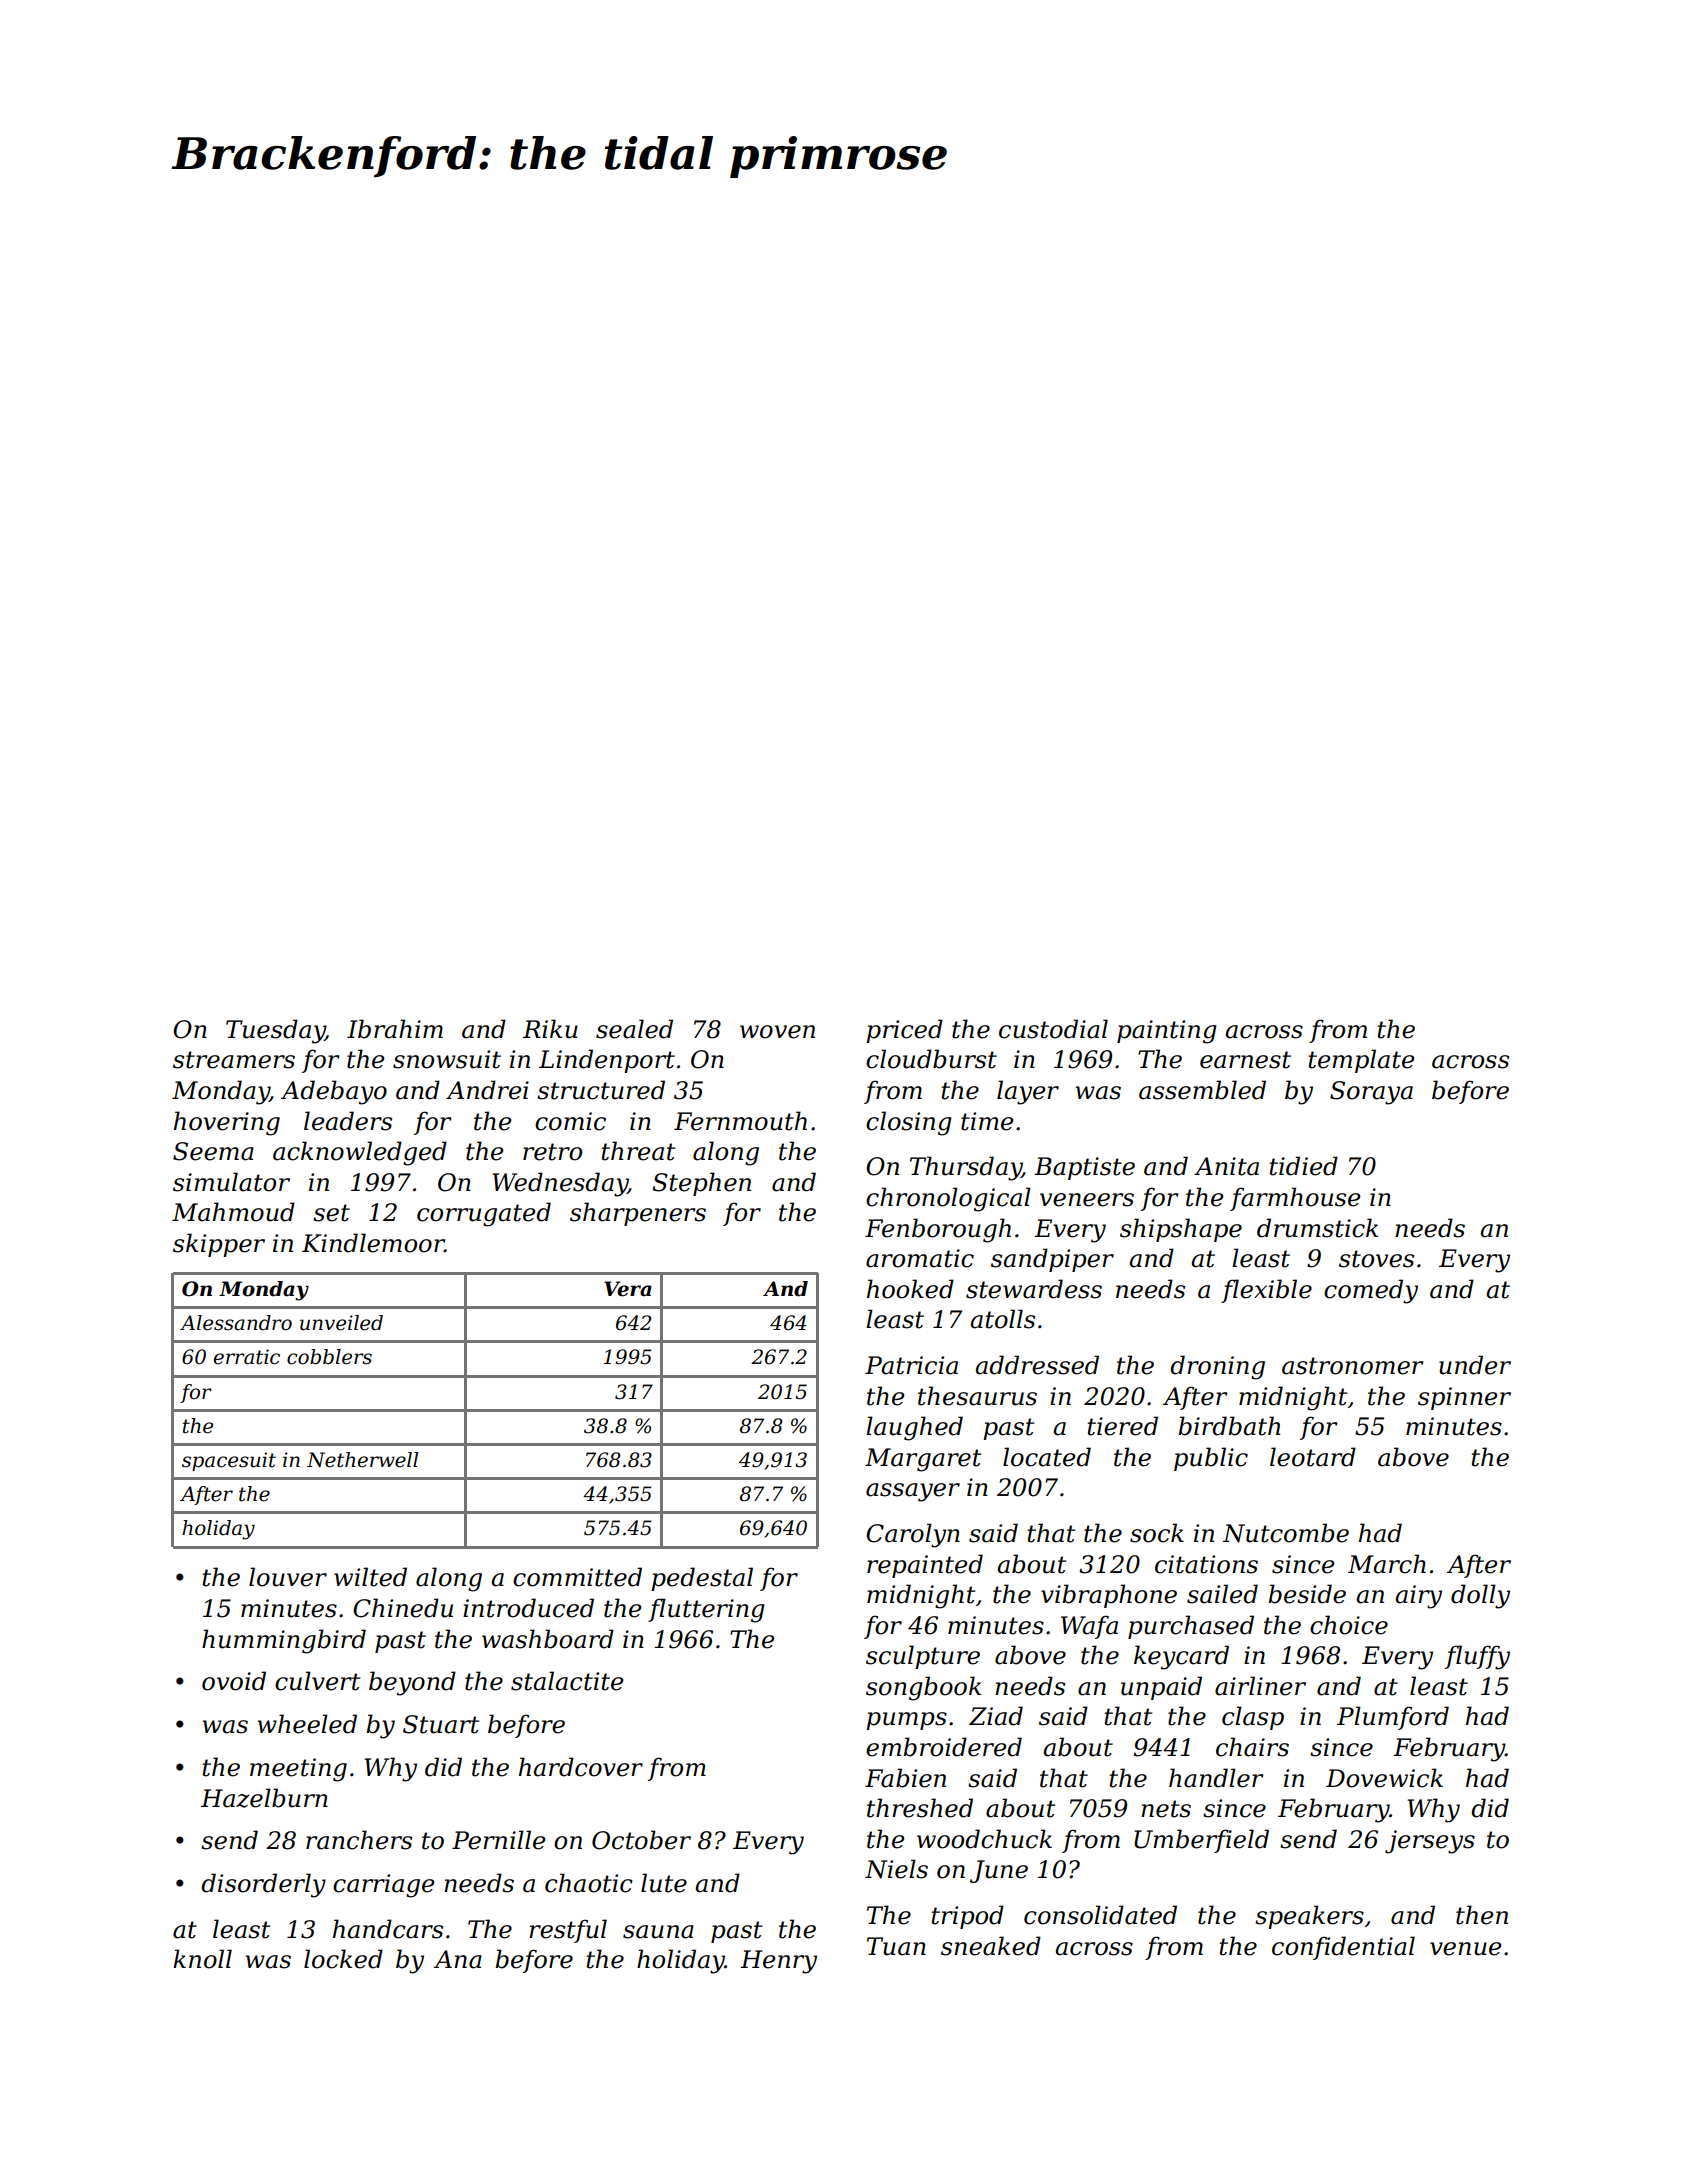  Describe the element at coordinates (702, 1579) in the document. I see `pedestal` at that location.
